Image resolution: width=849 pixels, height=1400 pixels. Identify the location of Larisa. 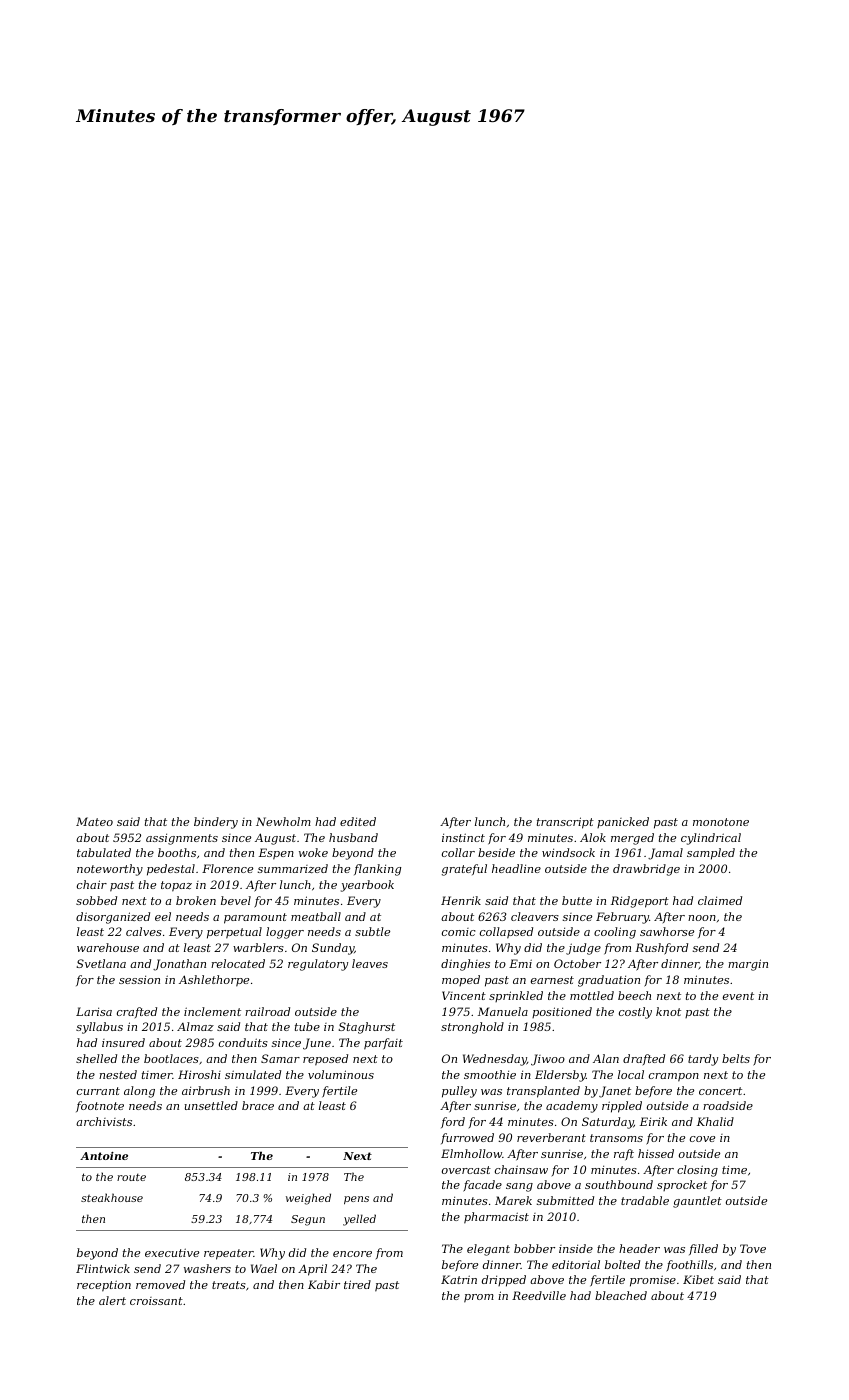
(94, 1011).
